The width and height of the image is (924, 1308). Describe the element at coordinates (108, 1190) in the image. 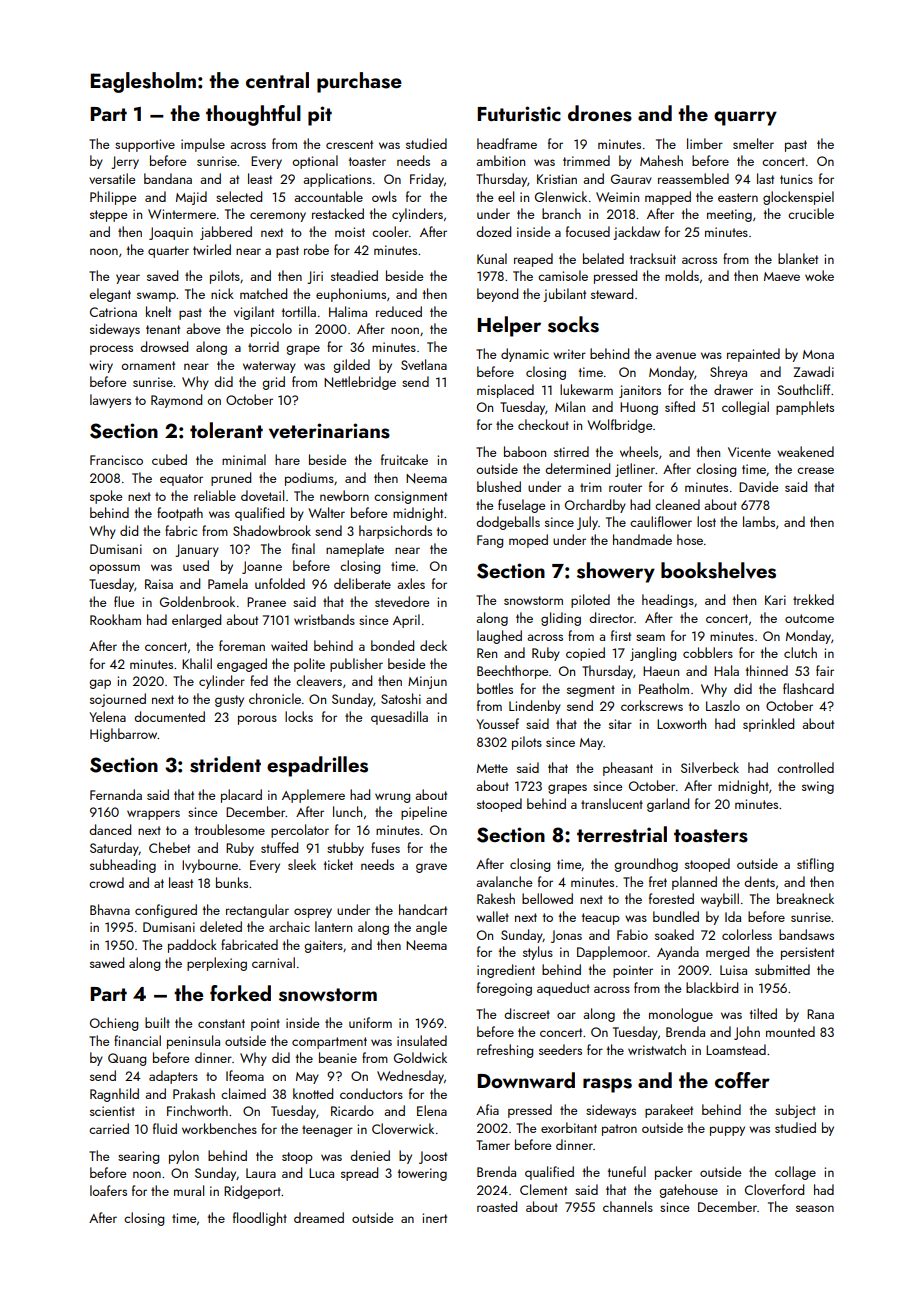

I see `loafers` at that location.
